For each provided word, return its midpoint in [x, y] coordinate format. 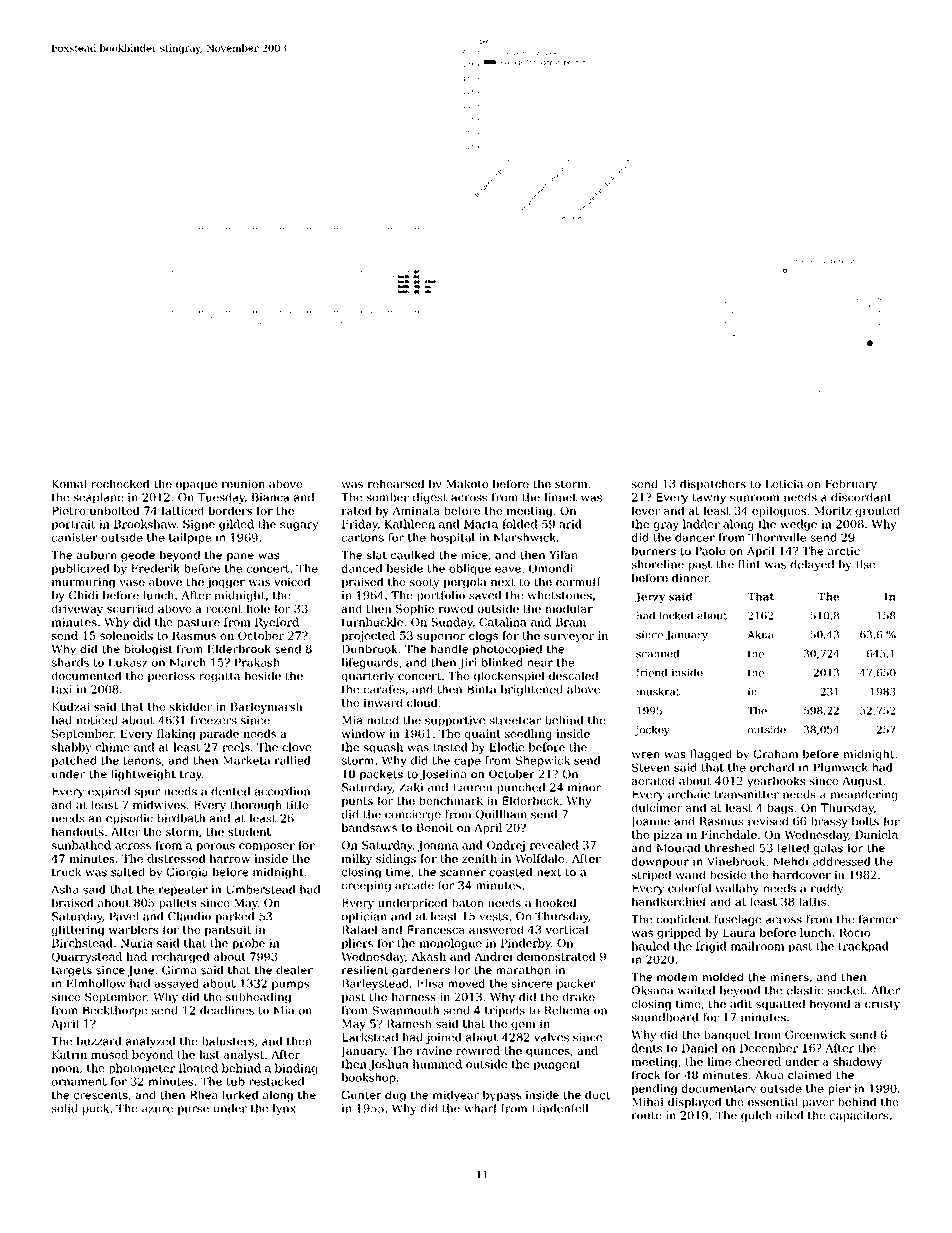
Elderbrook [239, 649]
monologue [450, 944]
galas [828, 849]
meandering [864, 795]
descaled [573, 675]
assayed [176, 984]
